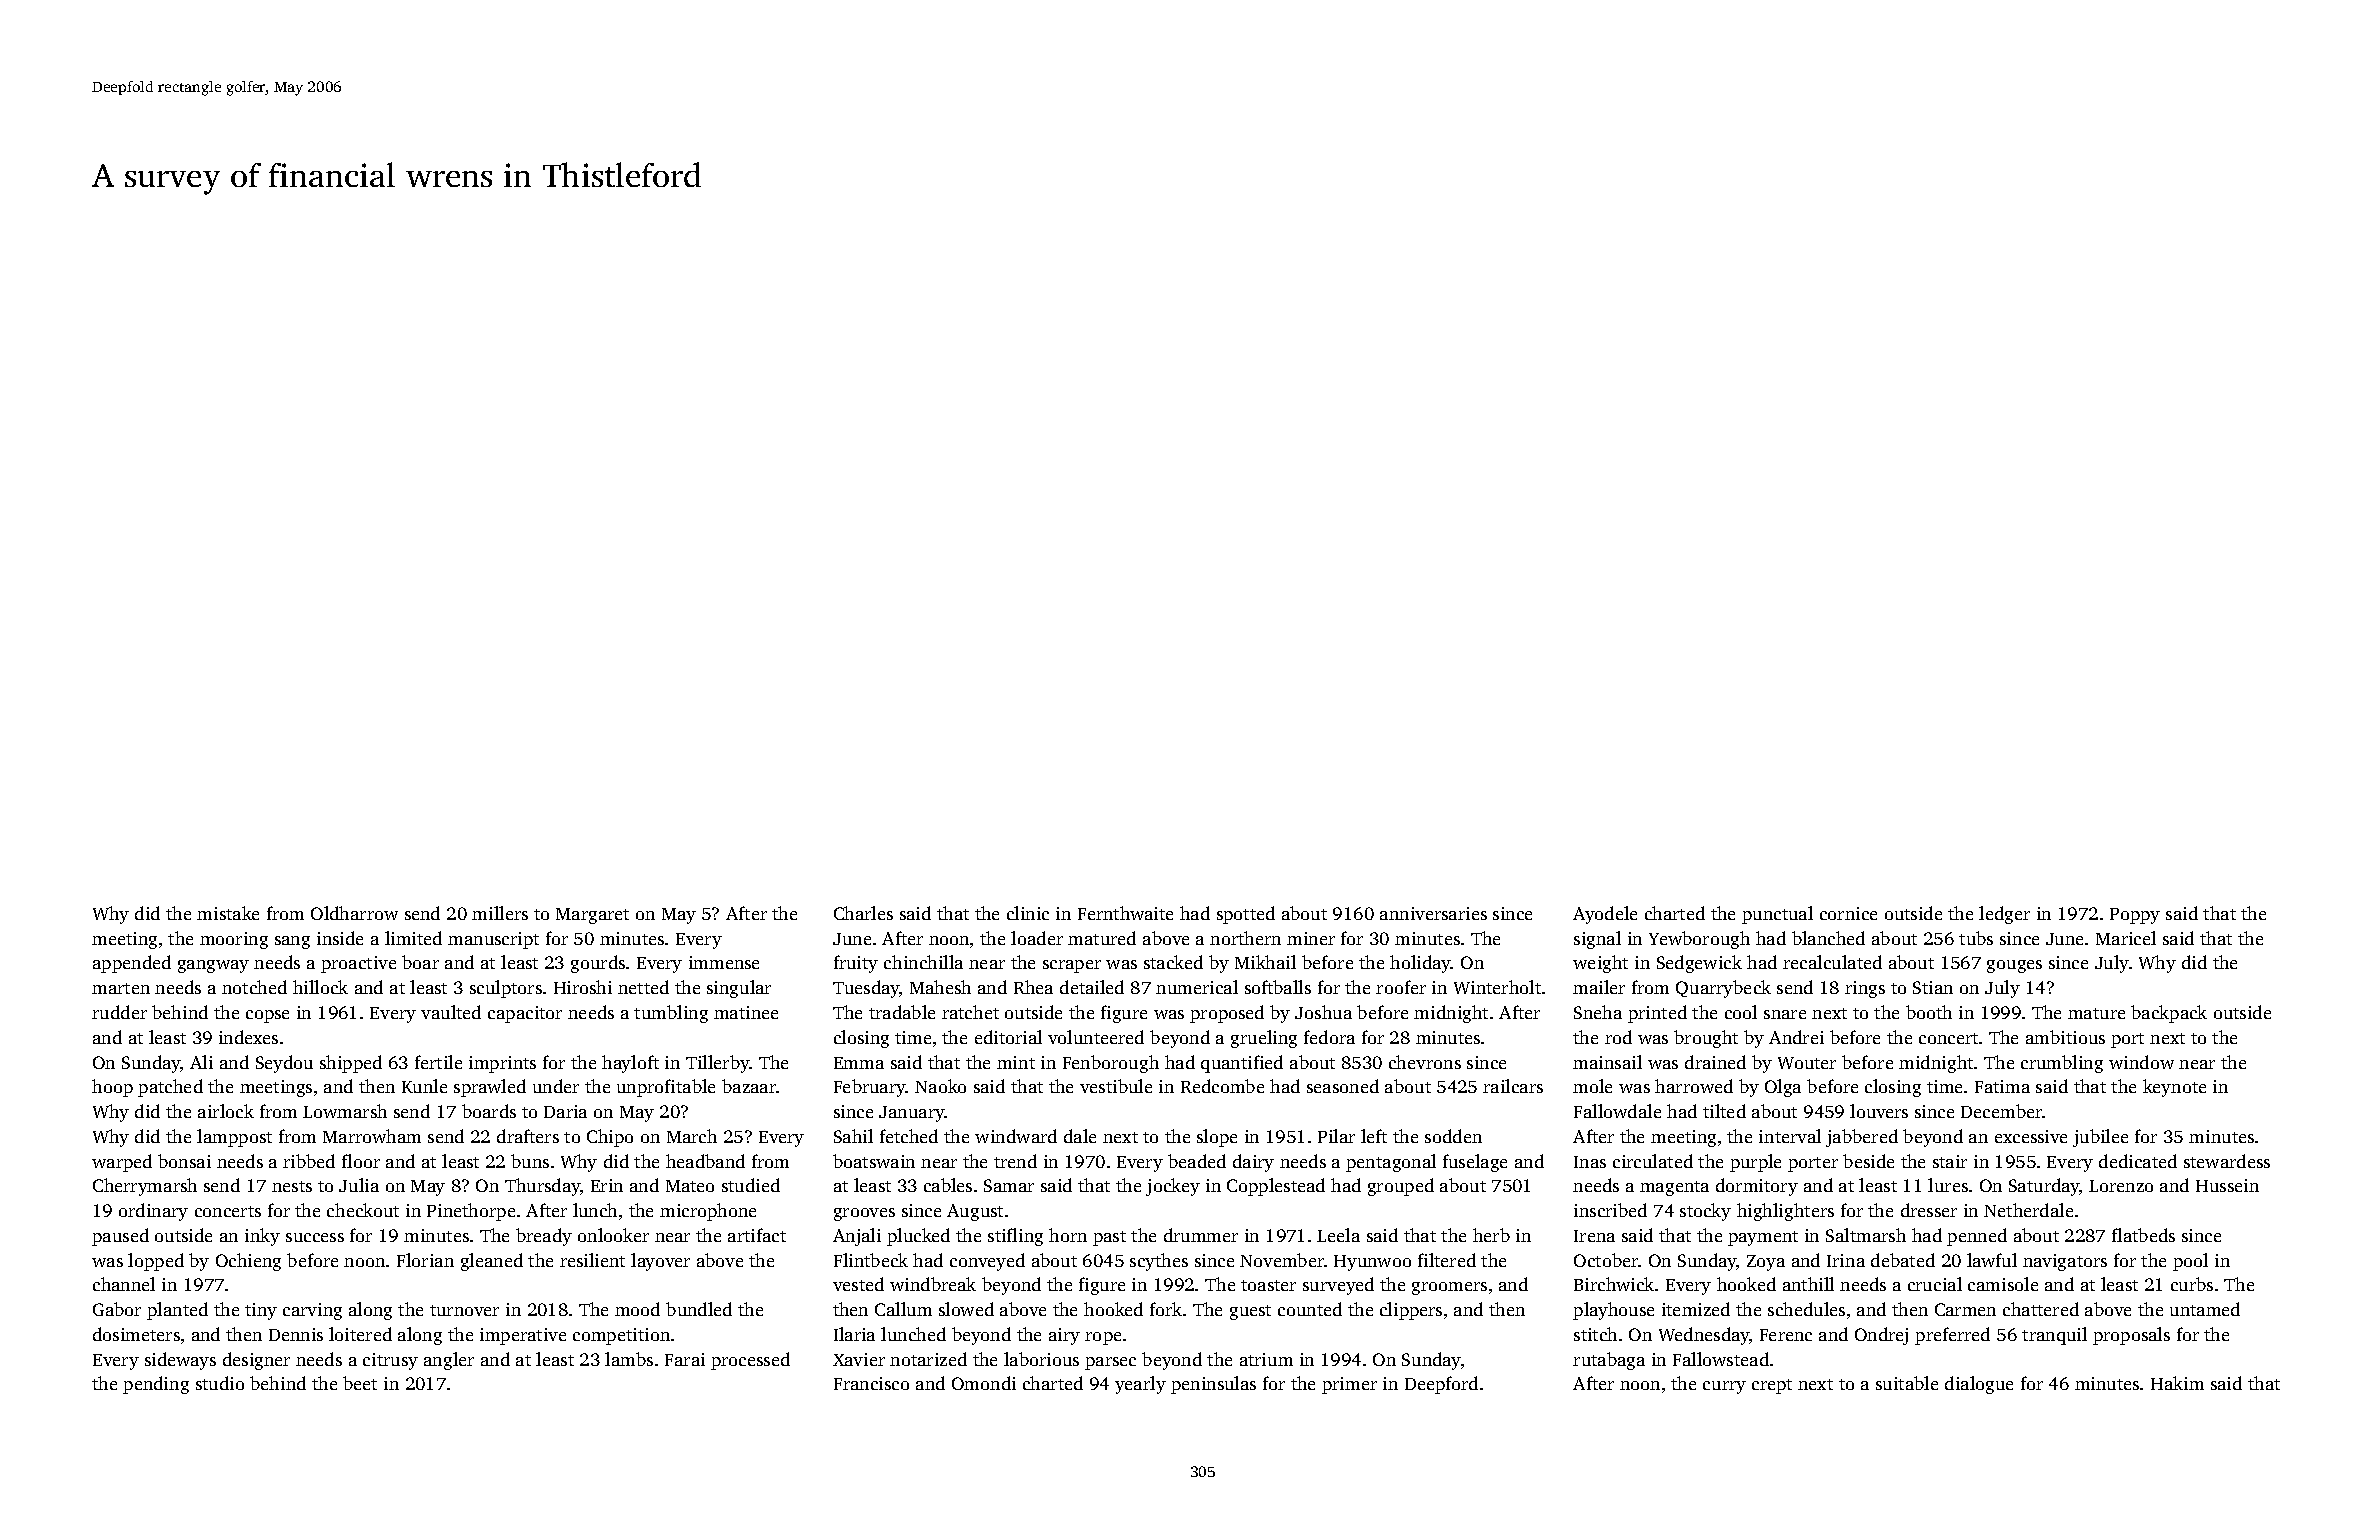 This document has width=2380, height=1540. Describe the element at coordinates (1349, 1385) in the document. I see `primer` at that location.
